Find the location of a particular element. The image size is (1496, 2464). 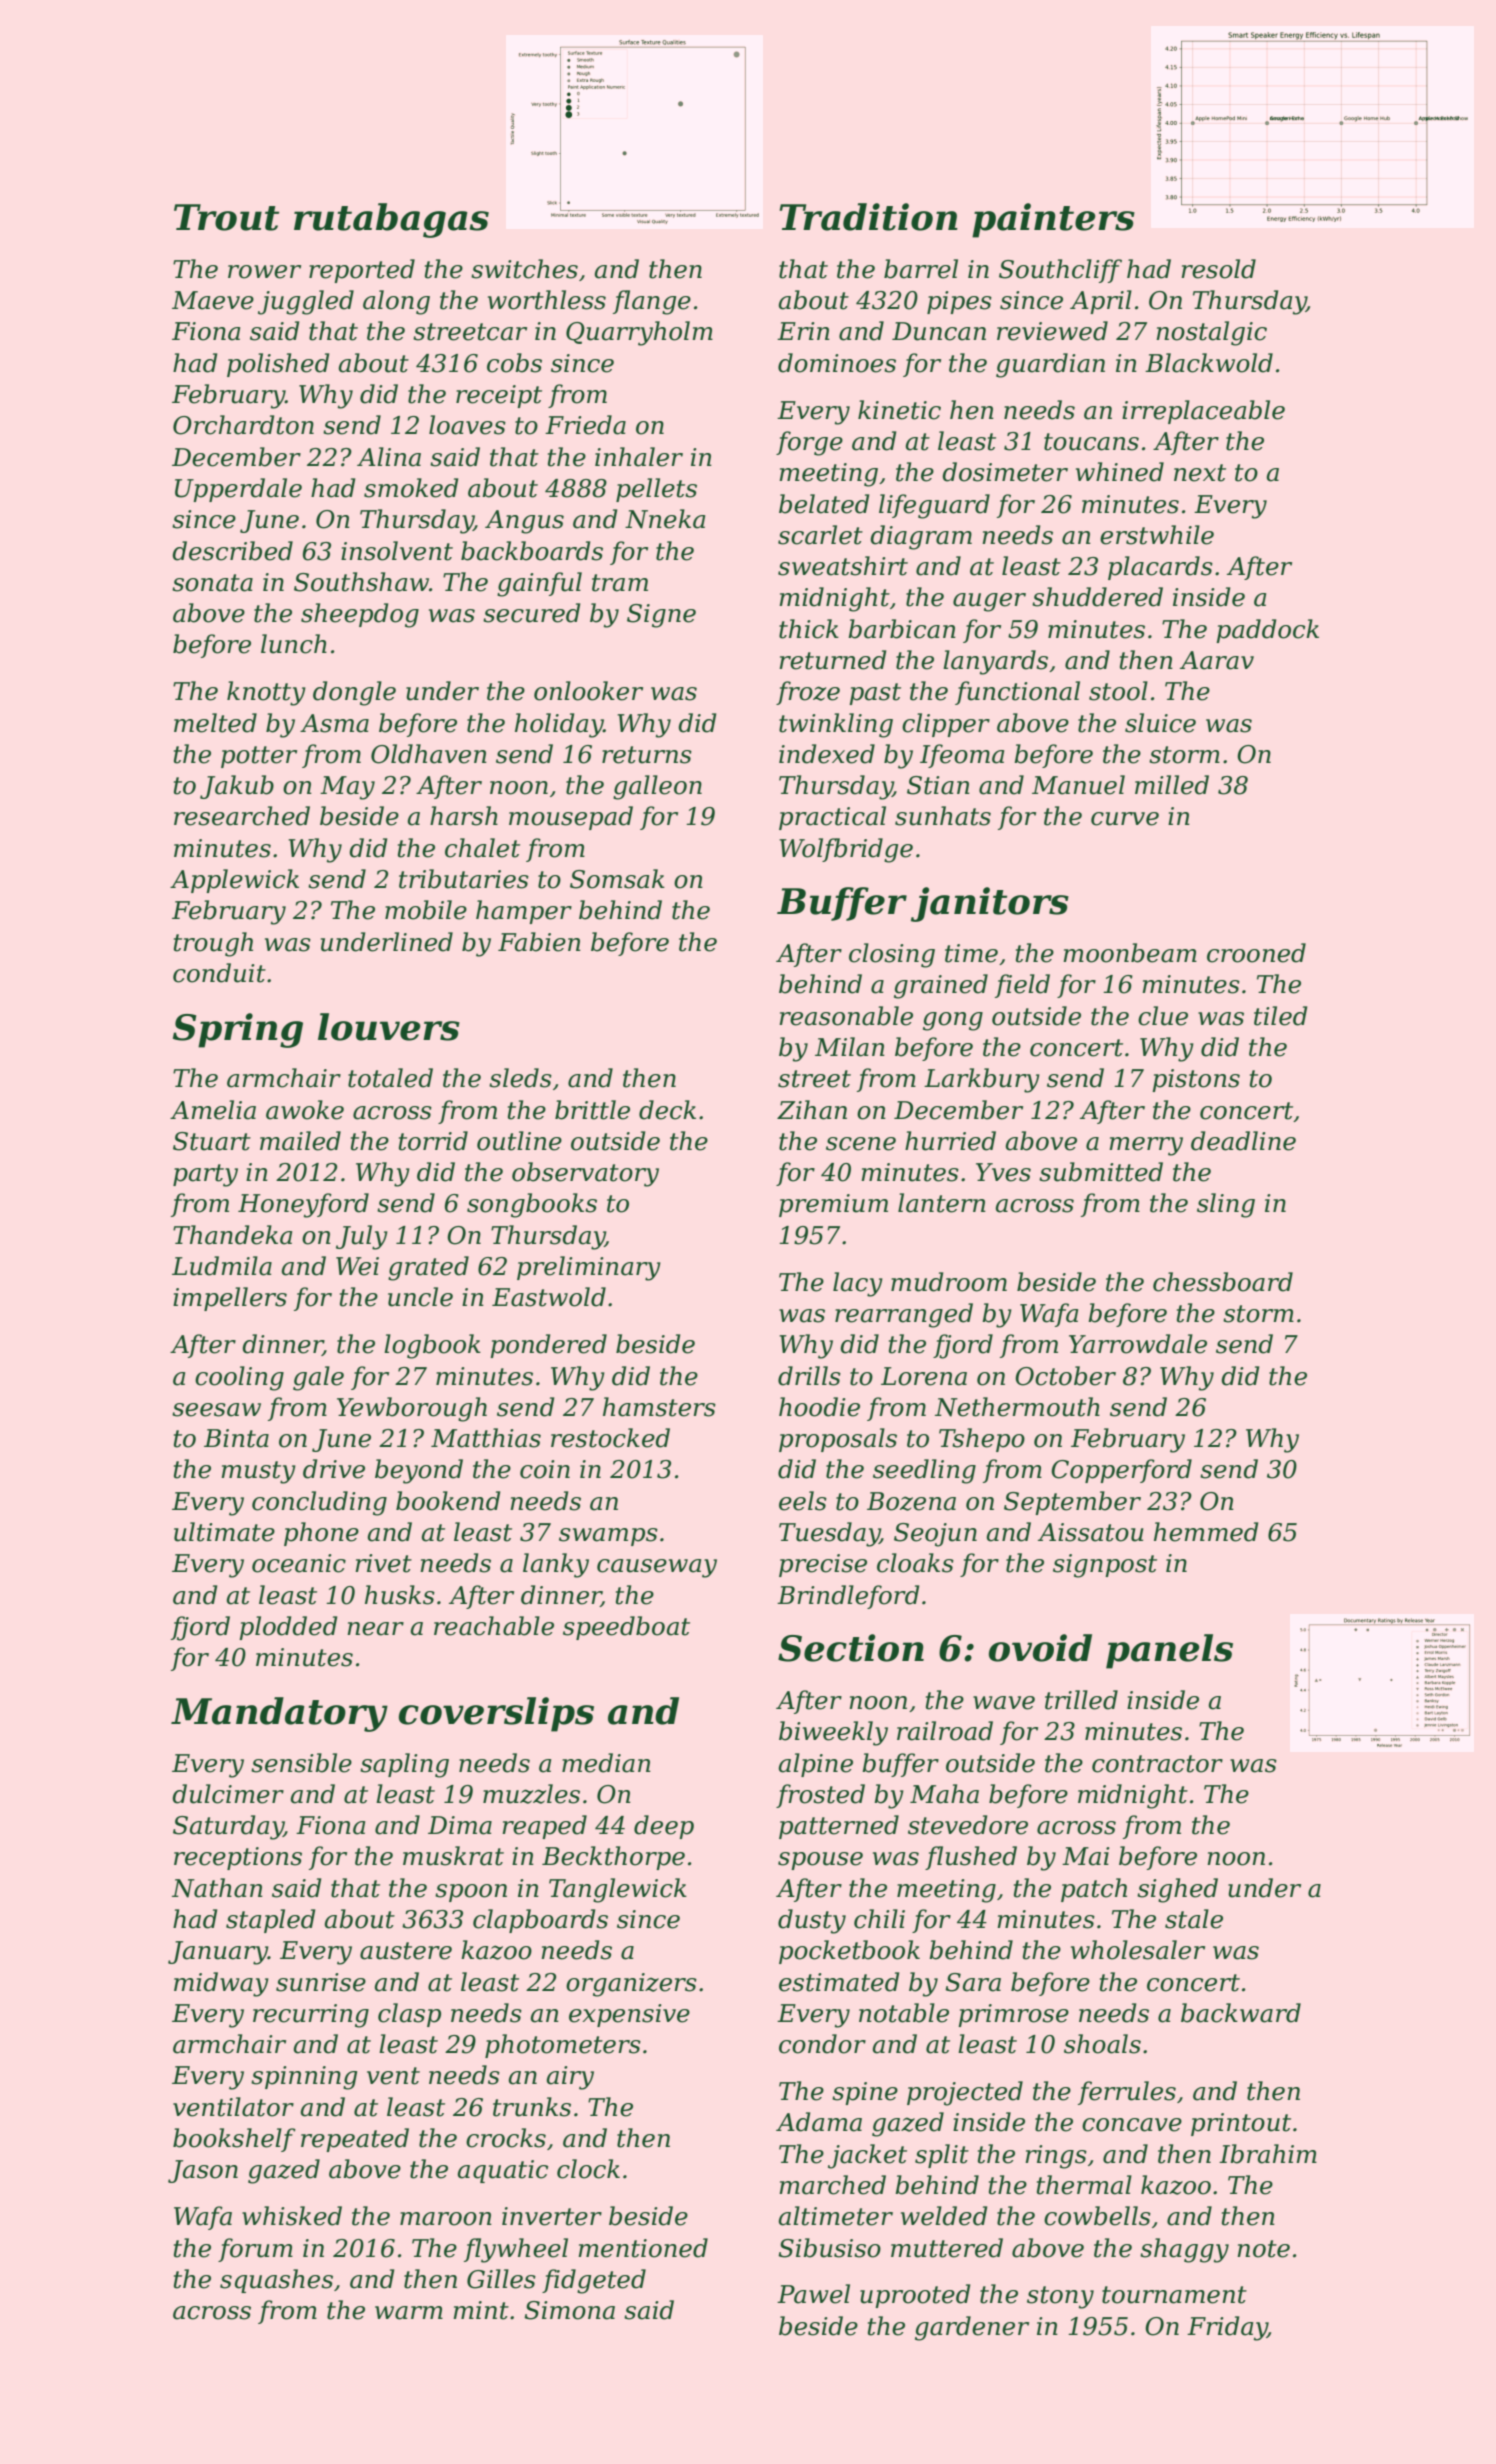

Mandatory is located at coordinates (279, 1714).
